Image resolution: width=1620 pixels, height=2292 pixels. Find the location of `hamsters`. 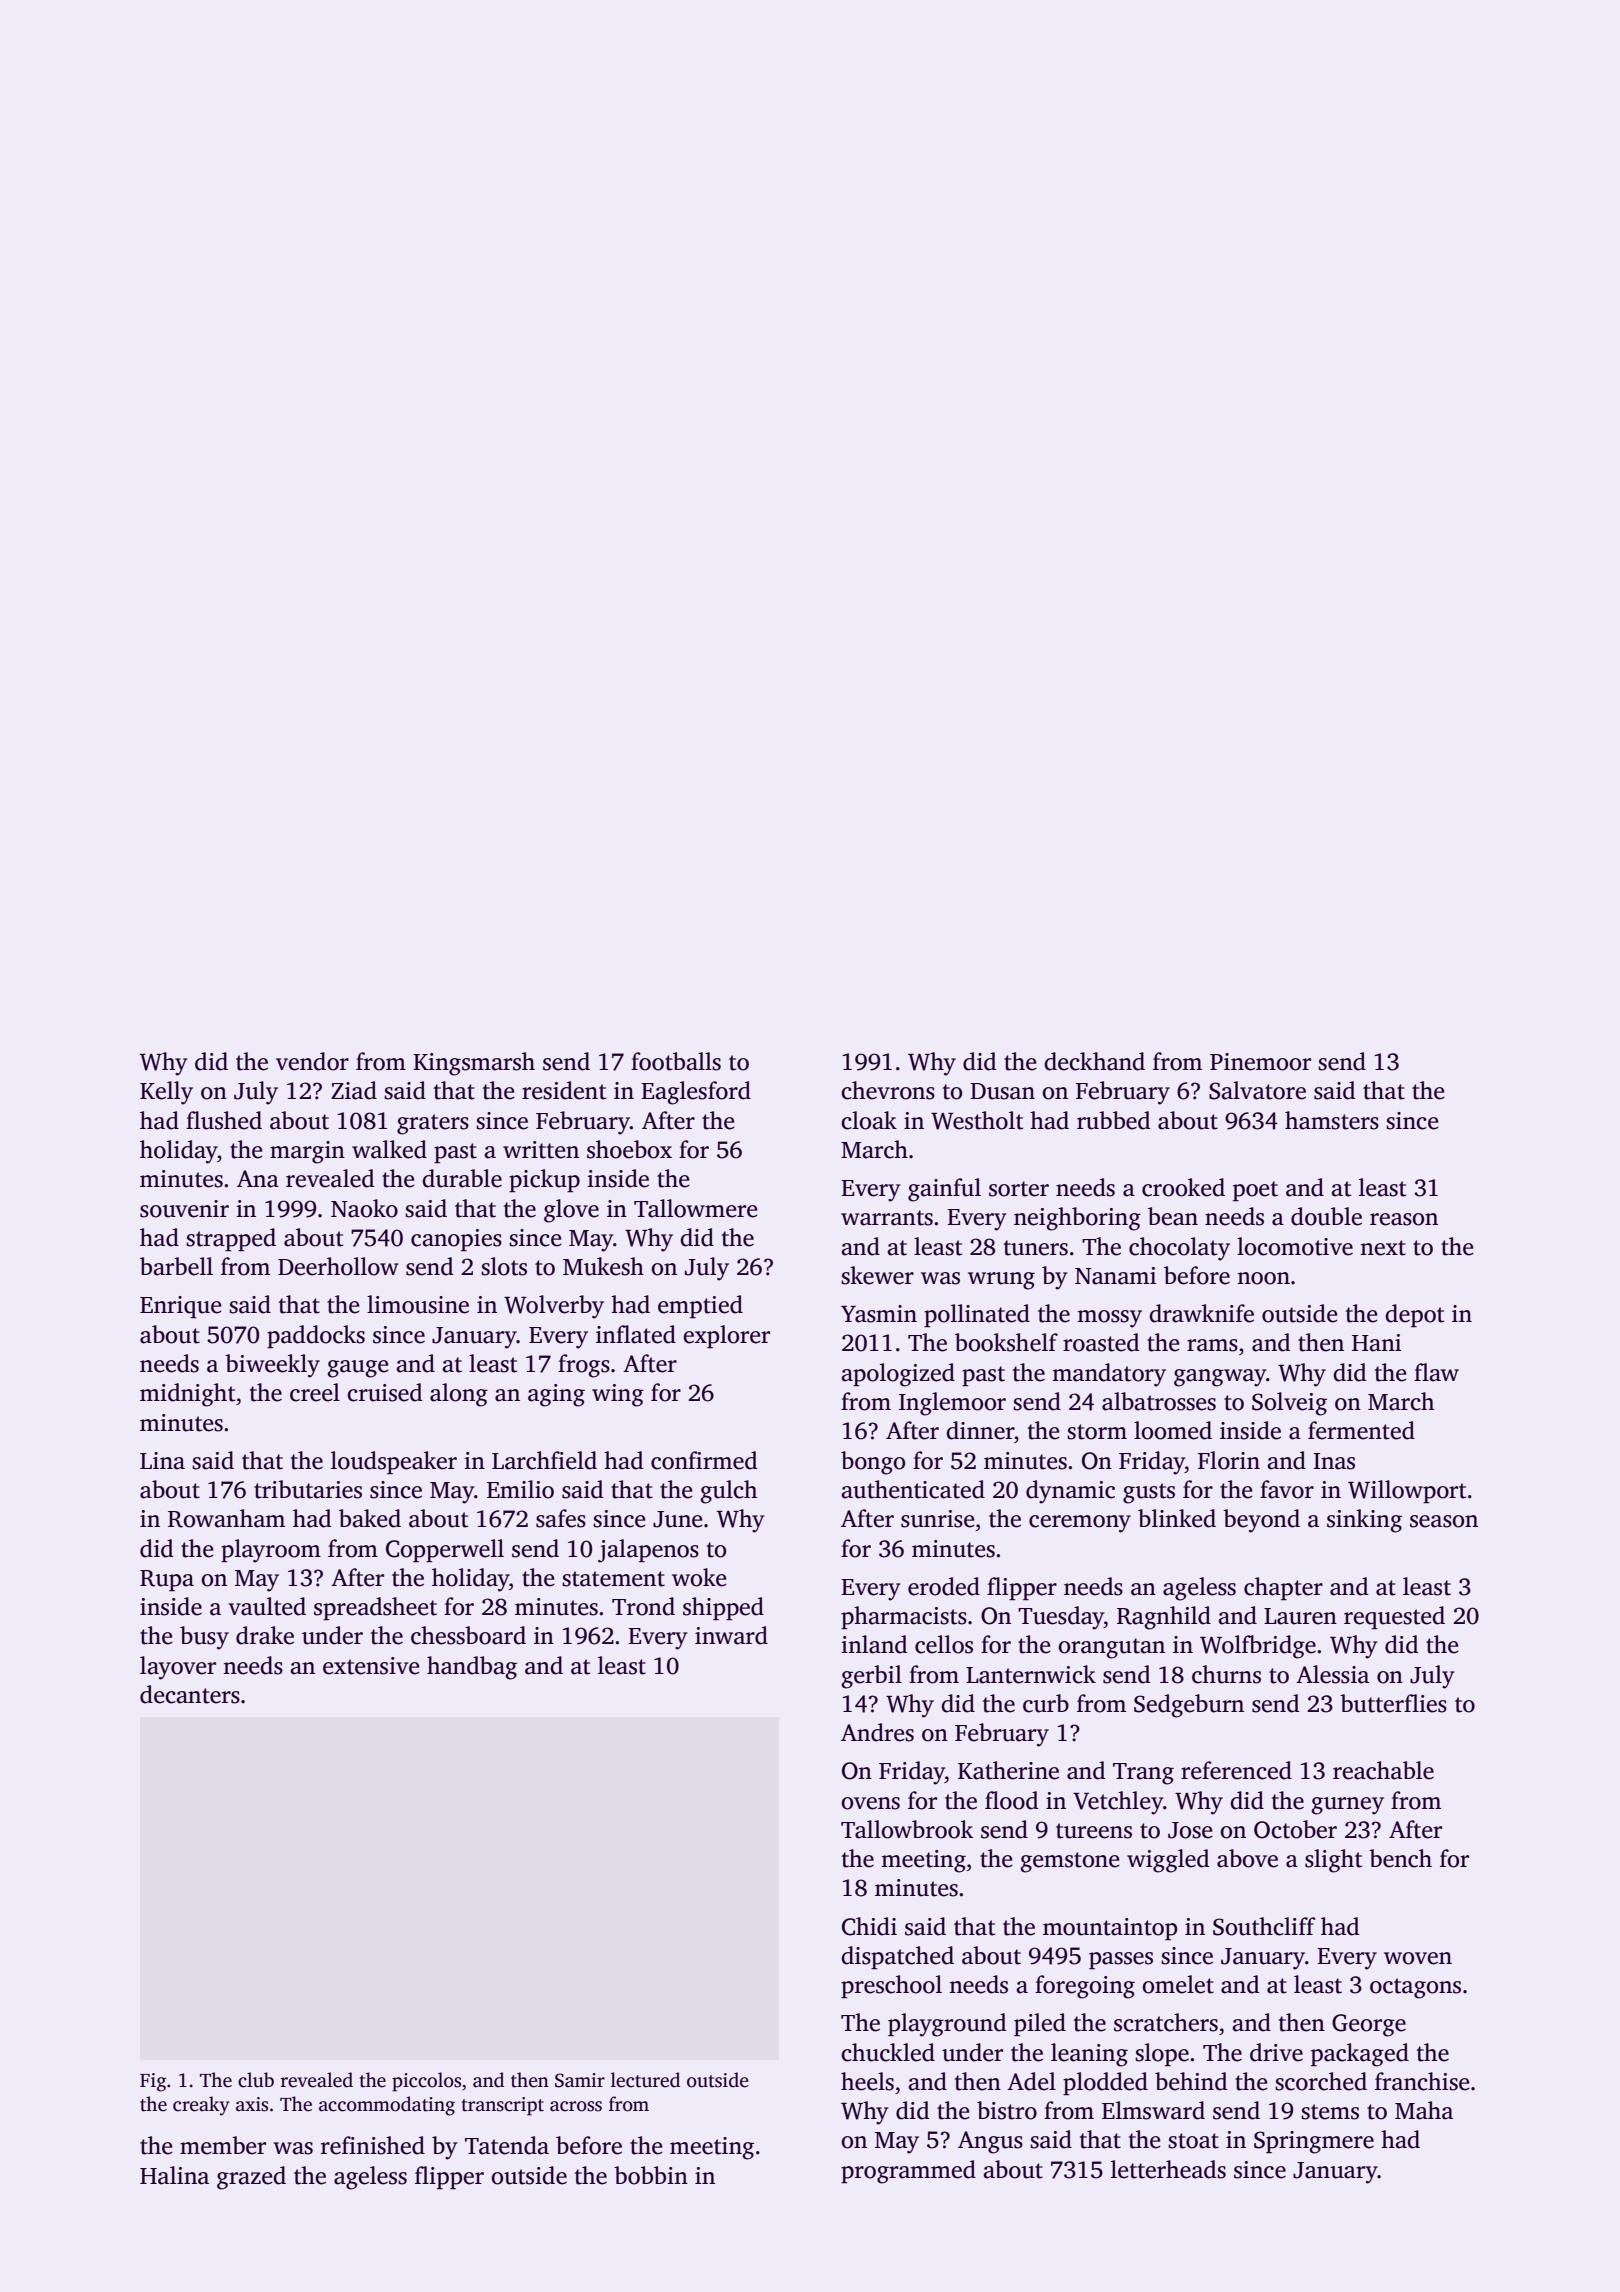

hamsters is located at coordinates (1332, 1120).
